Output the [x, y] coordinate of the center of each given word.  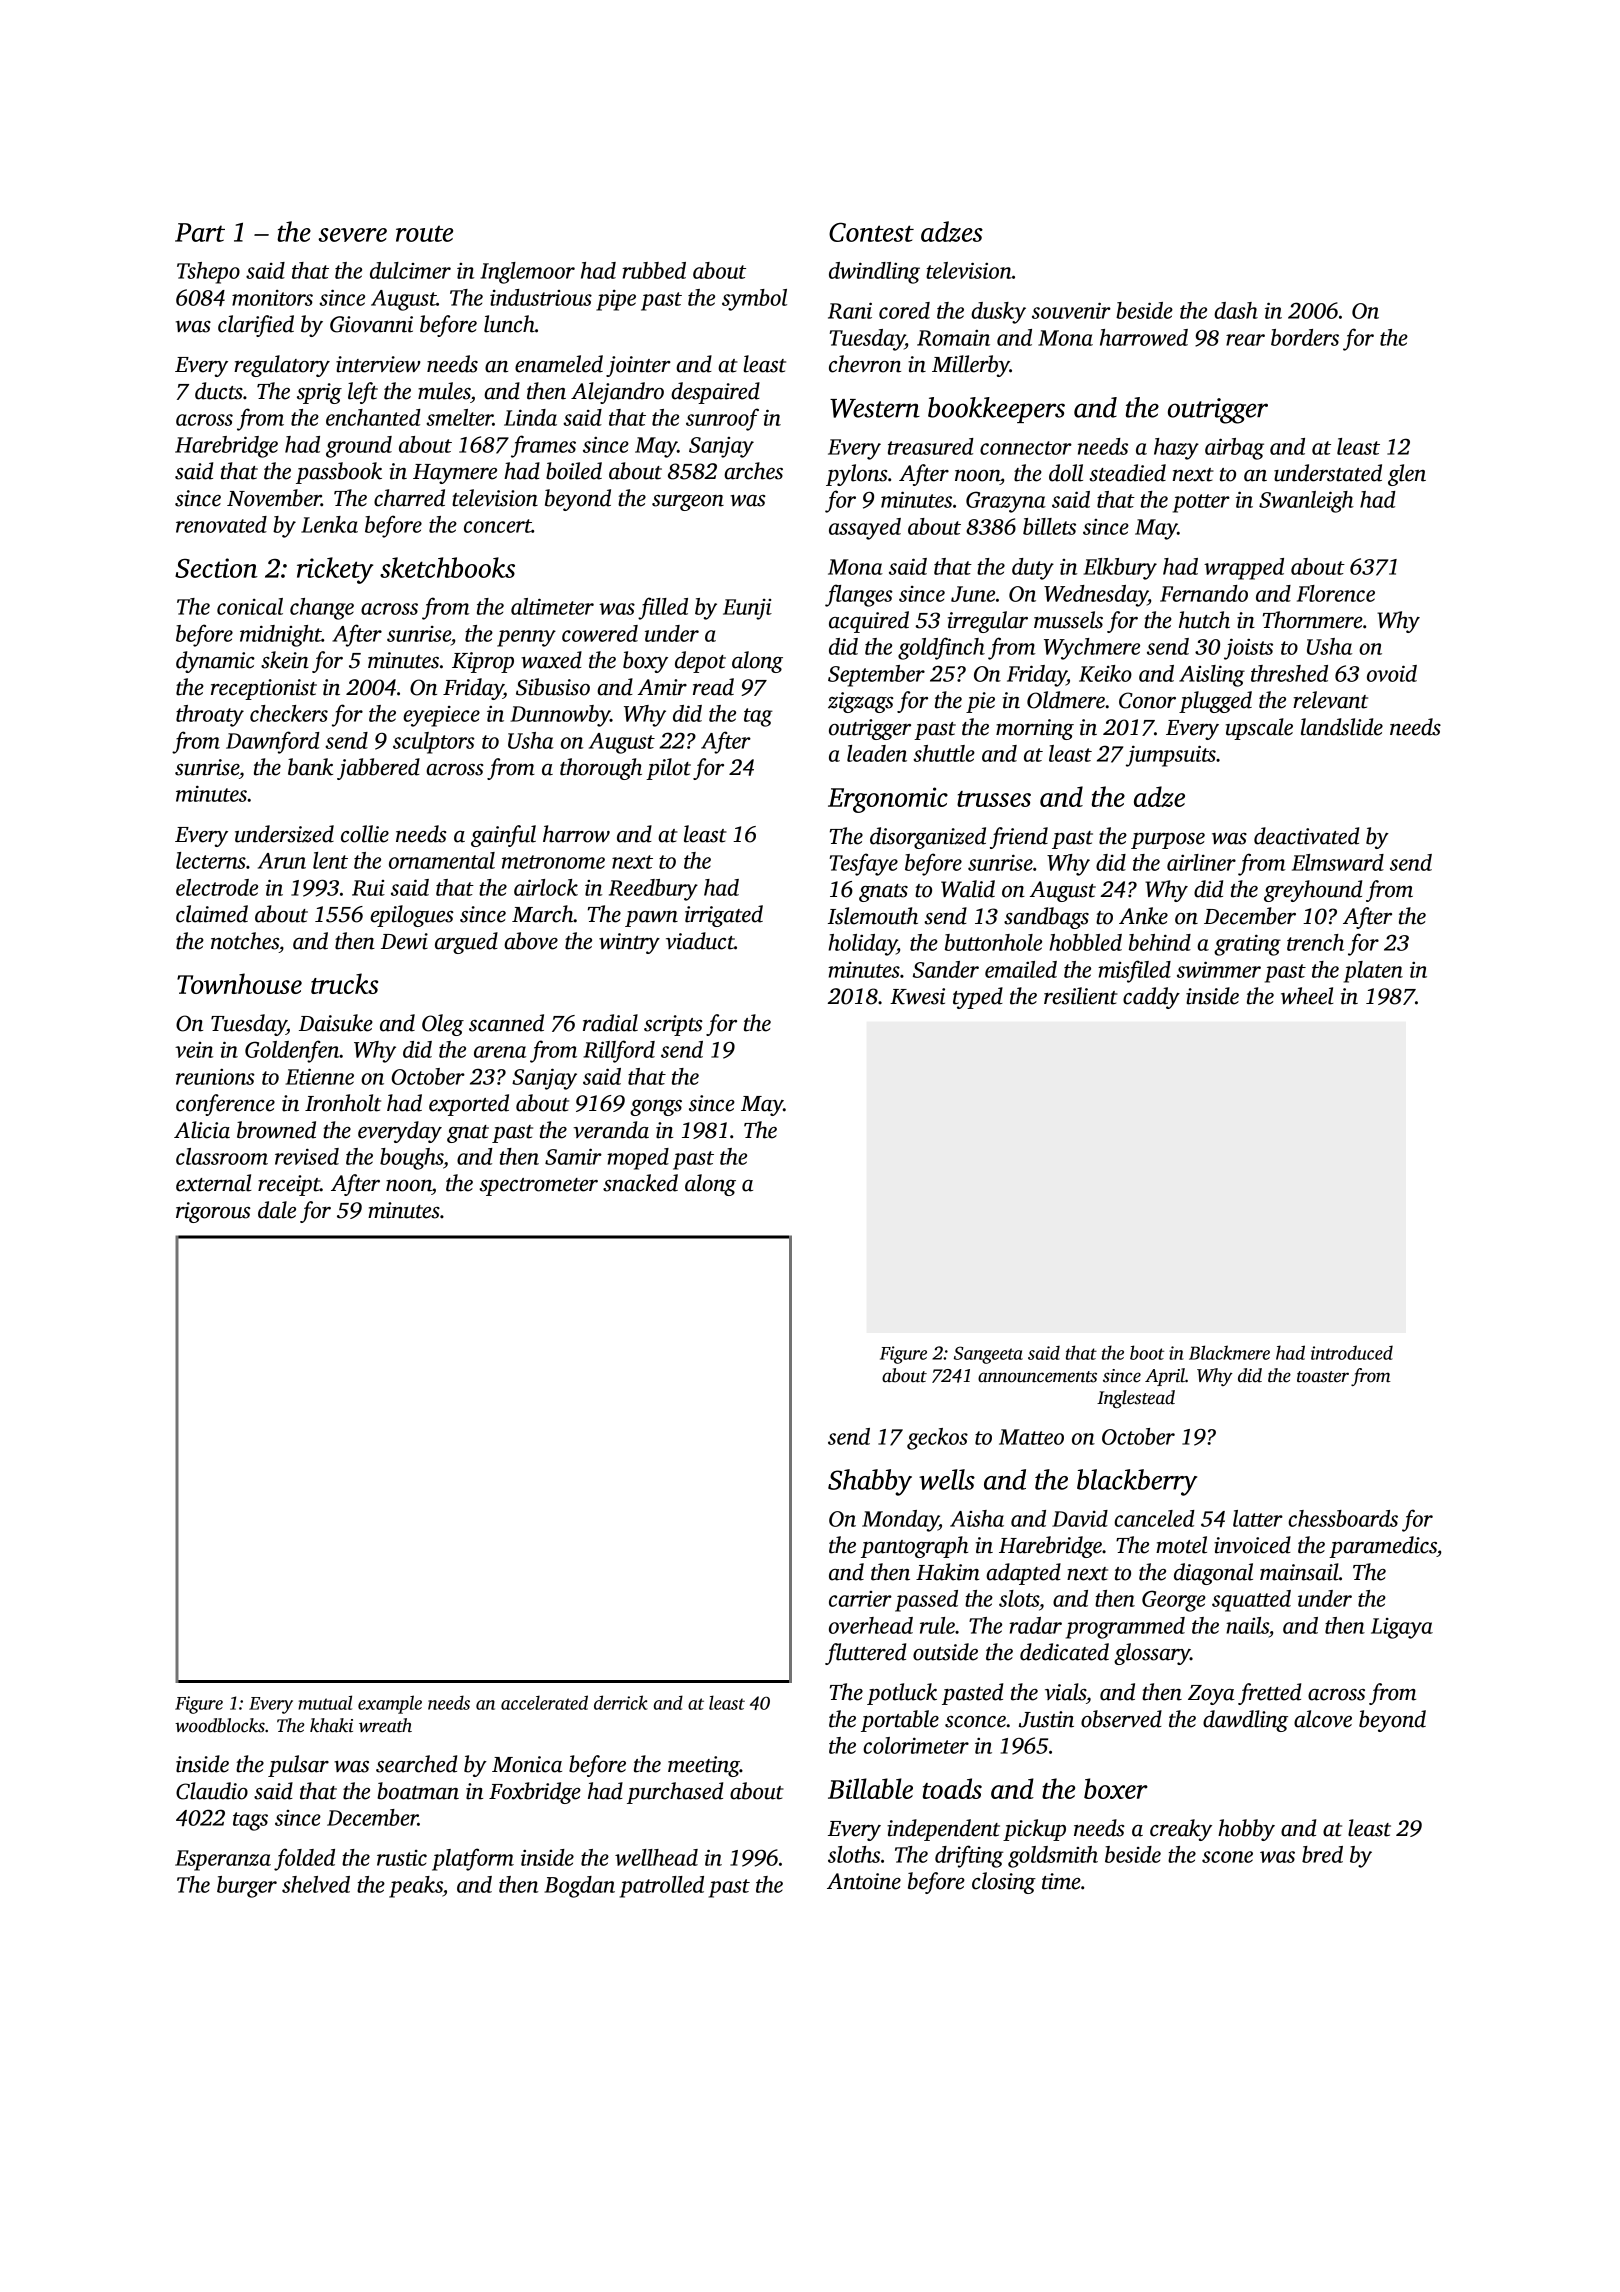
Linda [530, 417]
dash [1236, 310]
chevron [865, 364]
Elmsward [1338, 862]
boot [1147, 1352]
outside [945, 1652]
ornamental [442, 860]
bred [1322, 1854]
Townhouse [239, 983]
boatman [418, 1791]
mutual [325, 1702]
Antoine [864, 1881]
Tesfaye [864, 864]
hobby [1246, 1830]
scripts [673, 1025]
